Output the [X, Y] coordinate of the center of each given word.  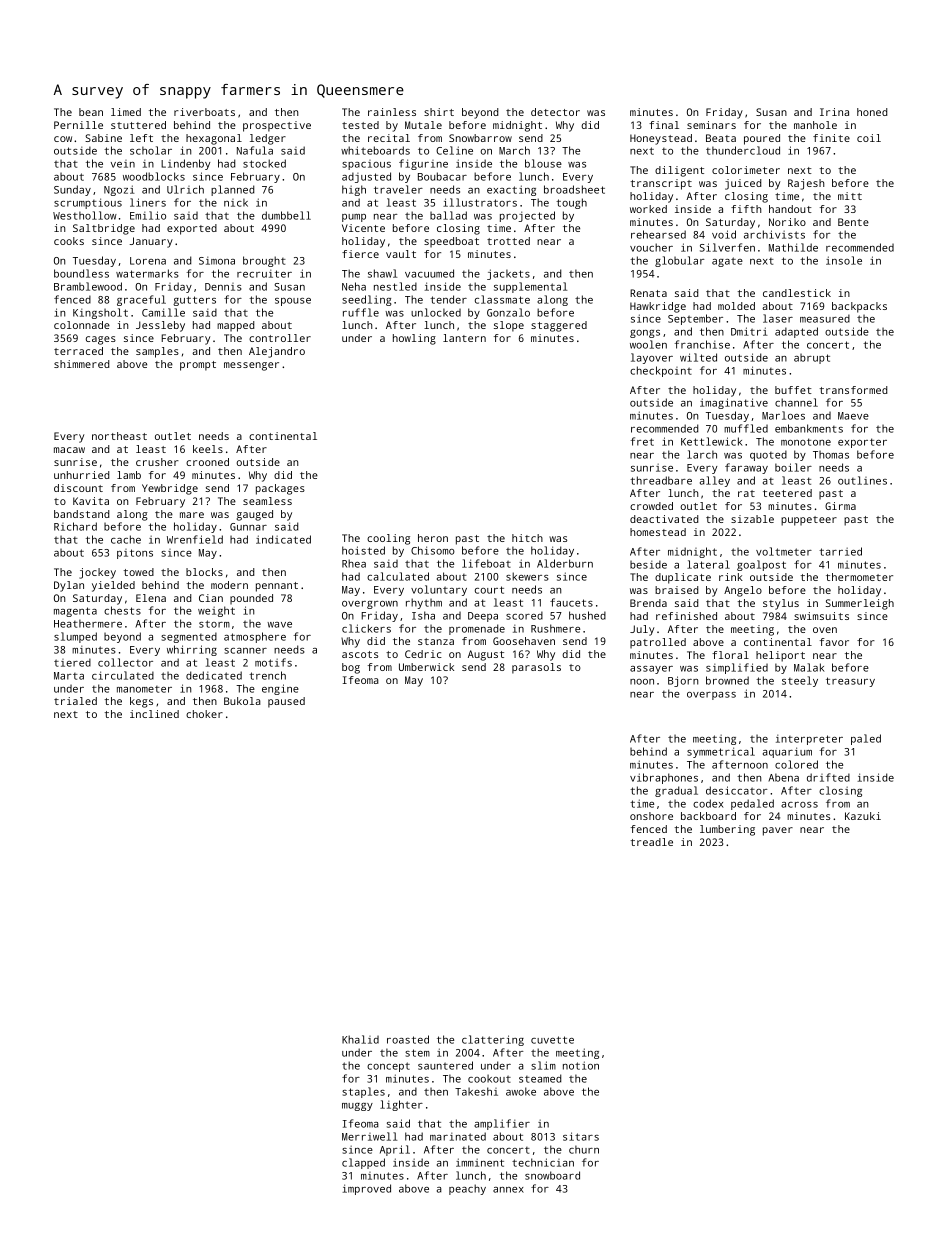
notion [581, 1065]
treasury [850, 682]
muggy [357, 1107]
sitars [581, 1136]
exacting [511, 190]
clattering [493, 1040]
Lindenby [185, 164]
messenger [251, 366]
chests [122, 610]
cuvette [552, 1040]
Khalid [360, 1039]
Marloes [783, 415]
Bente [853, 222]
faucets [571, 602]
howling [414, 339]
